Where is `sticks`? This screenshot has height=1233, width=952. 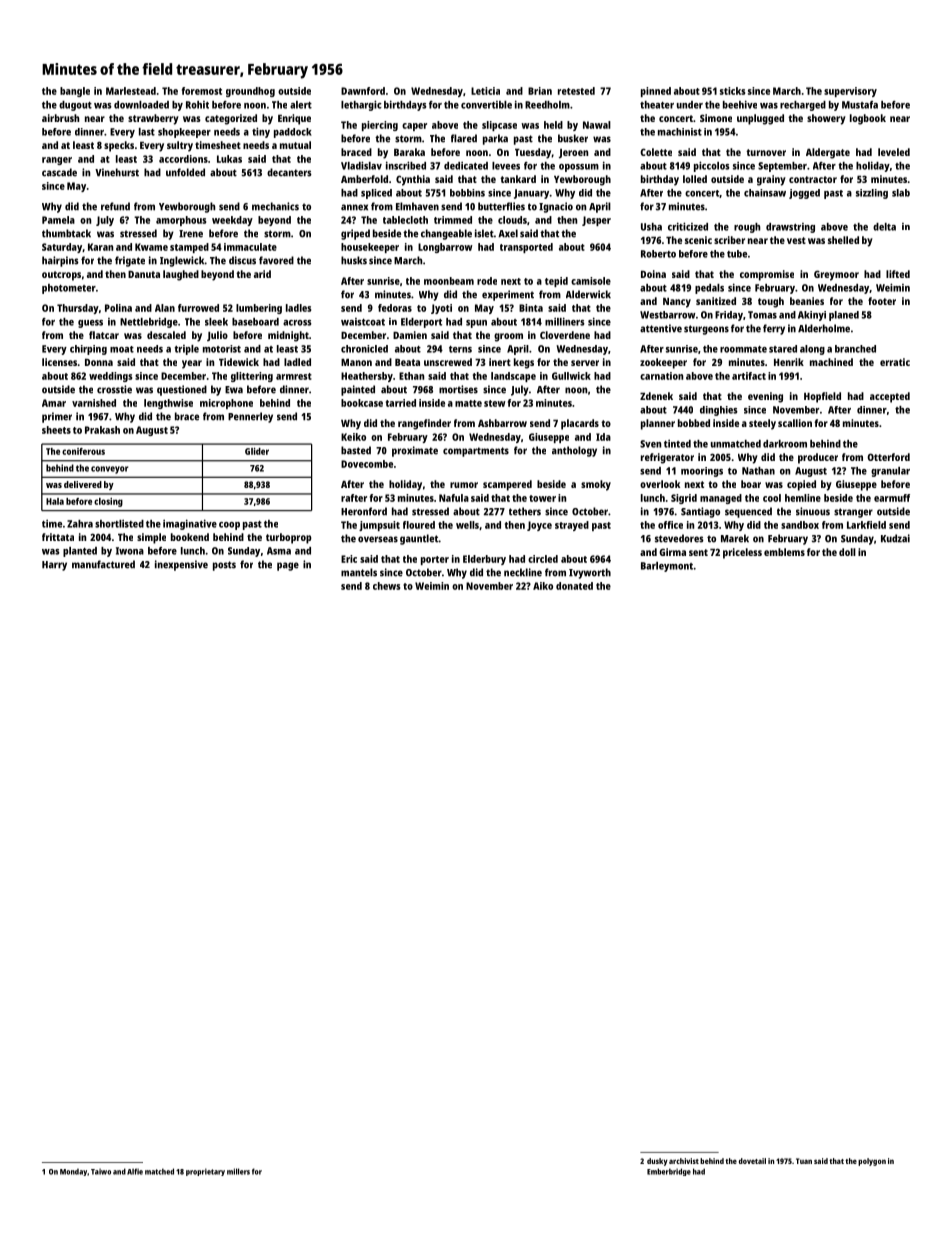
sticks is located at coordinates (732, 91).
